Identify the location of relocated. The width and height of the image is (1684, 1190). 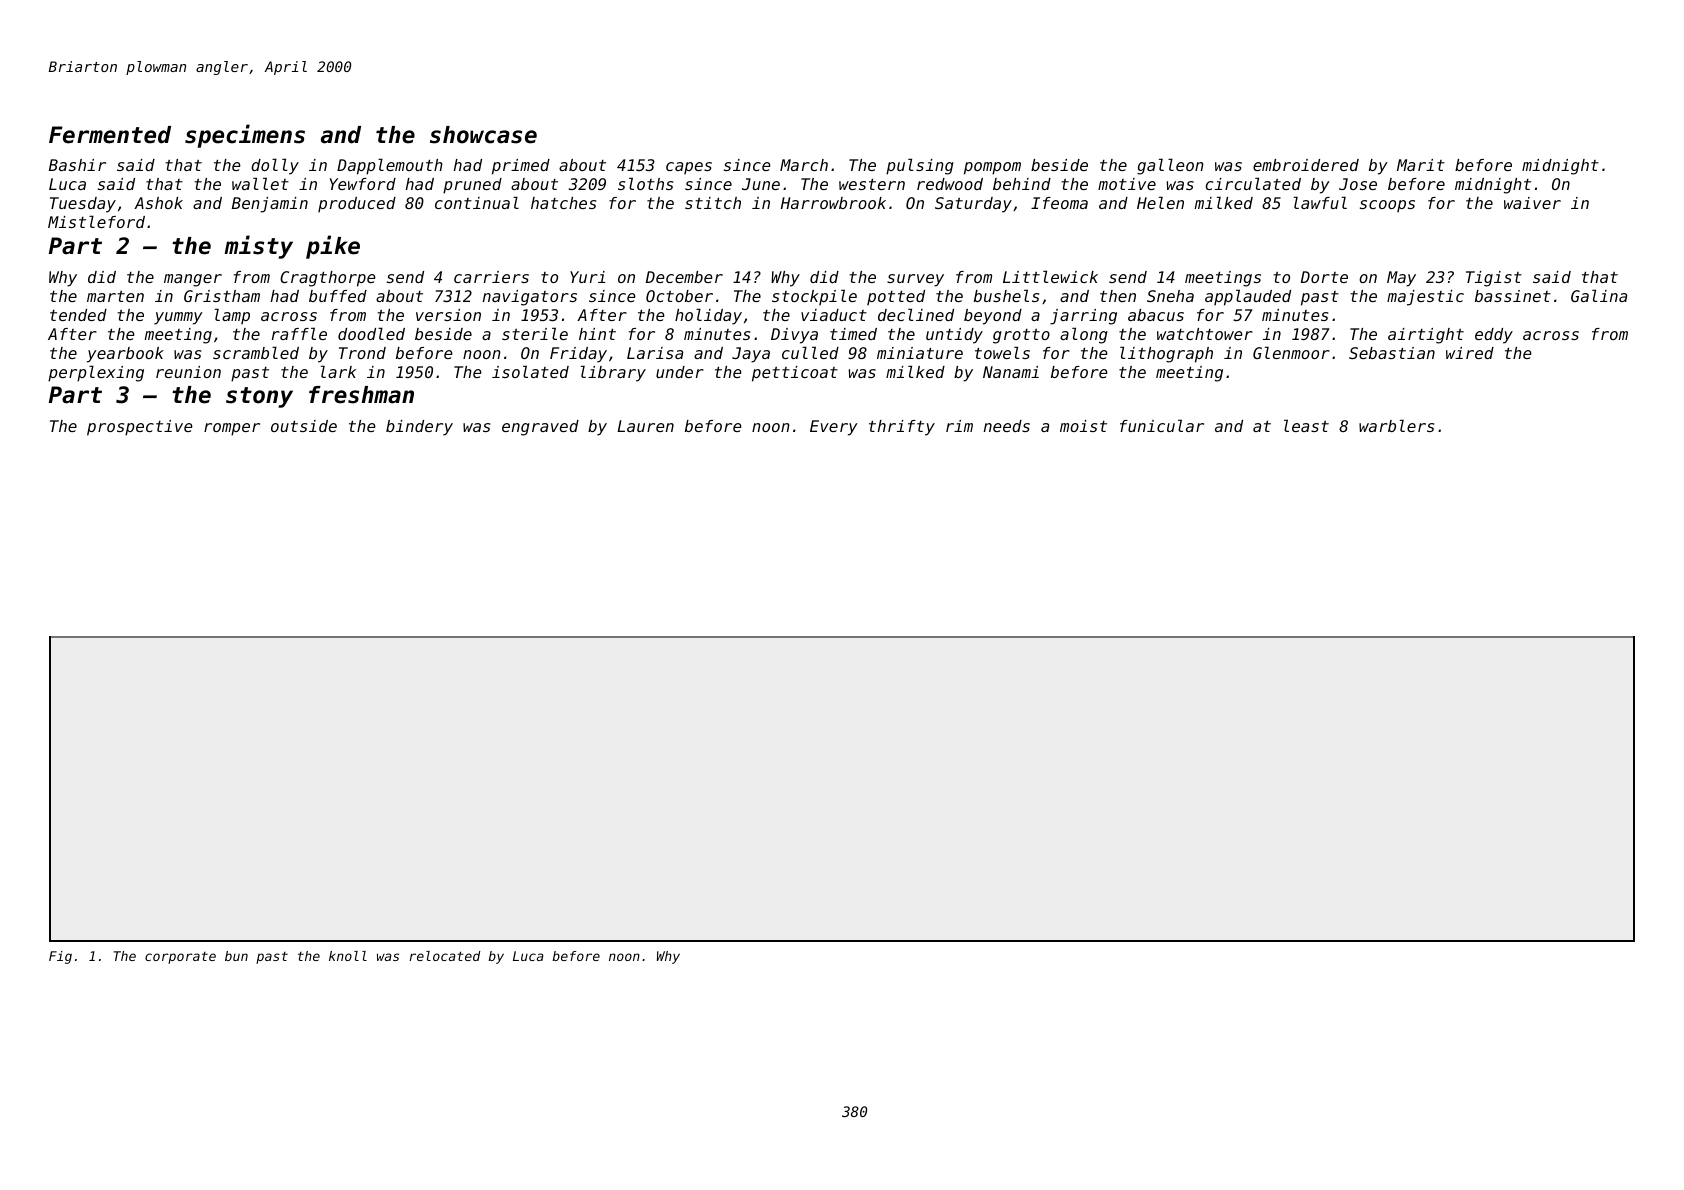
(445, 956).
